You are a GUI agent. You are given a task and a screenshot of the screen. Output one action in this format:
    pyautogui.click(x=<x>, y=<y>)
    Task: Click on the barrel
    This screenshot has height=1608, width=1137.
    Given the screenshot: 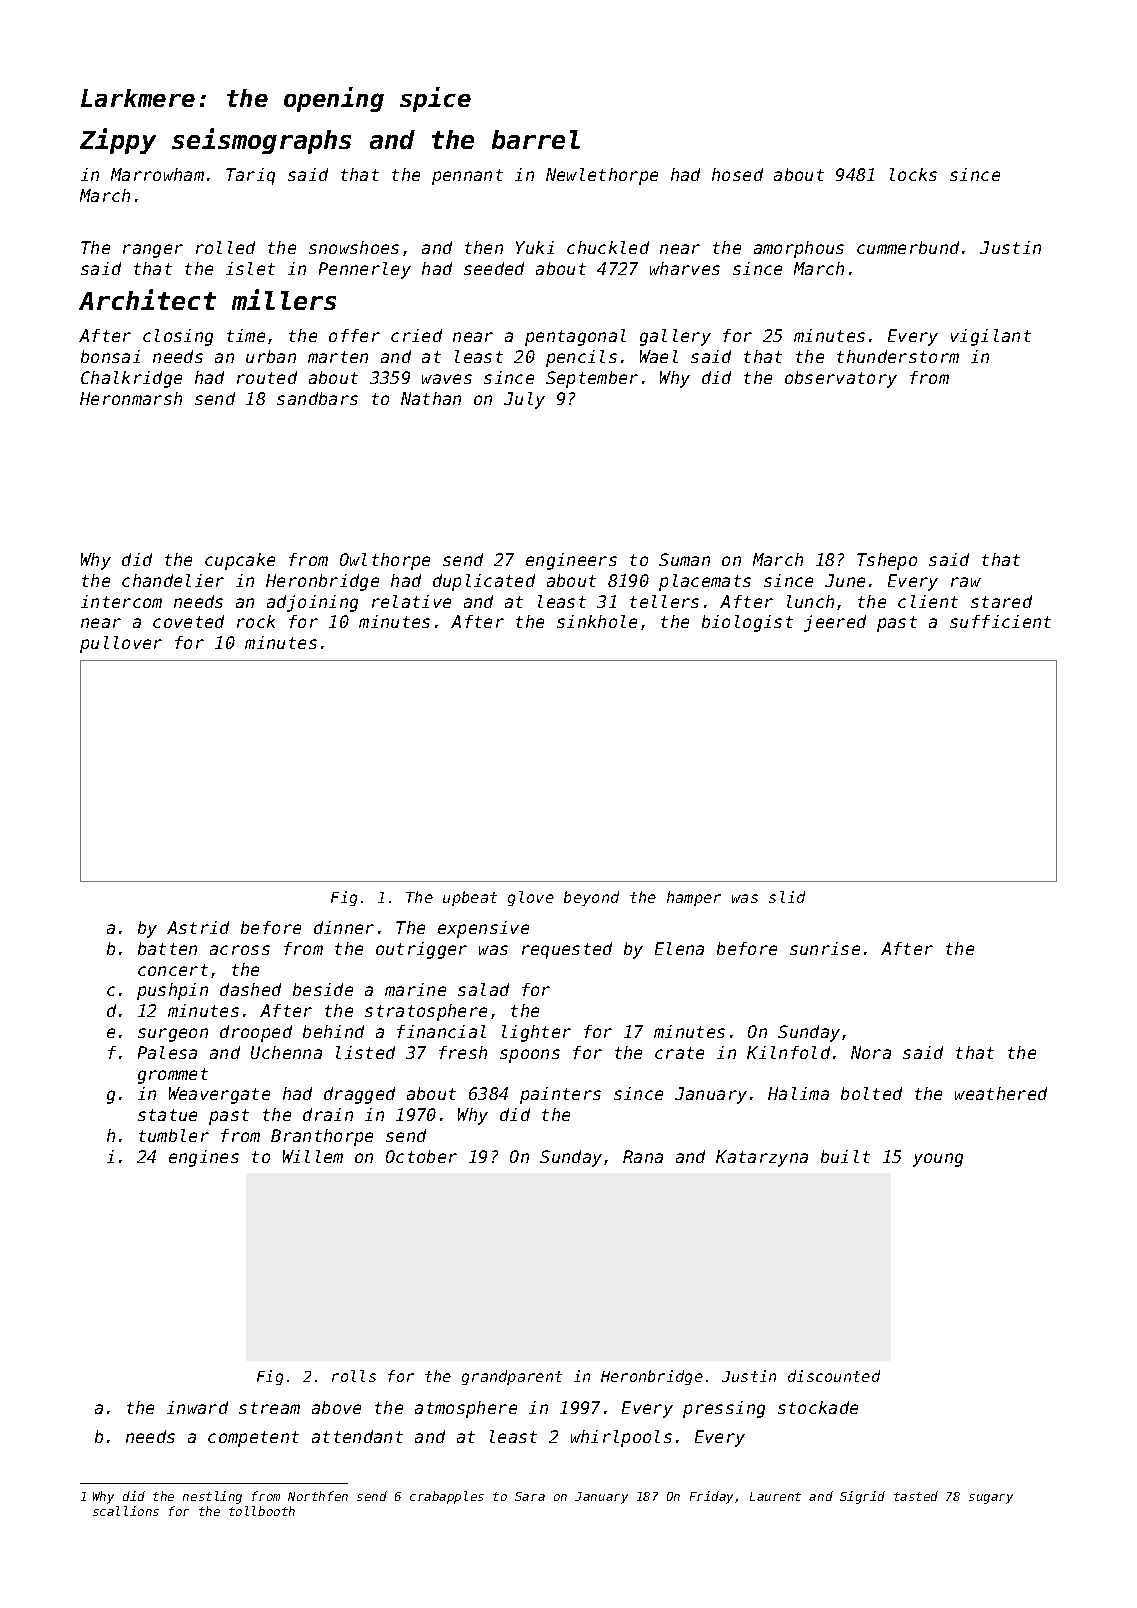 What is the action you would take?
    pyautogui.click(x=536, y=139)
